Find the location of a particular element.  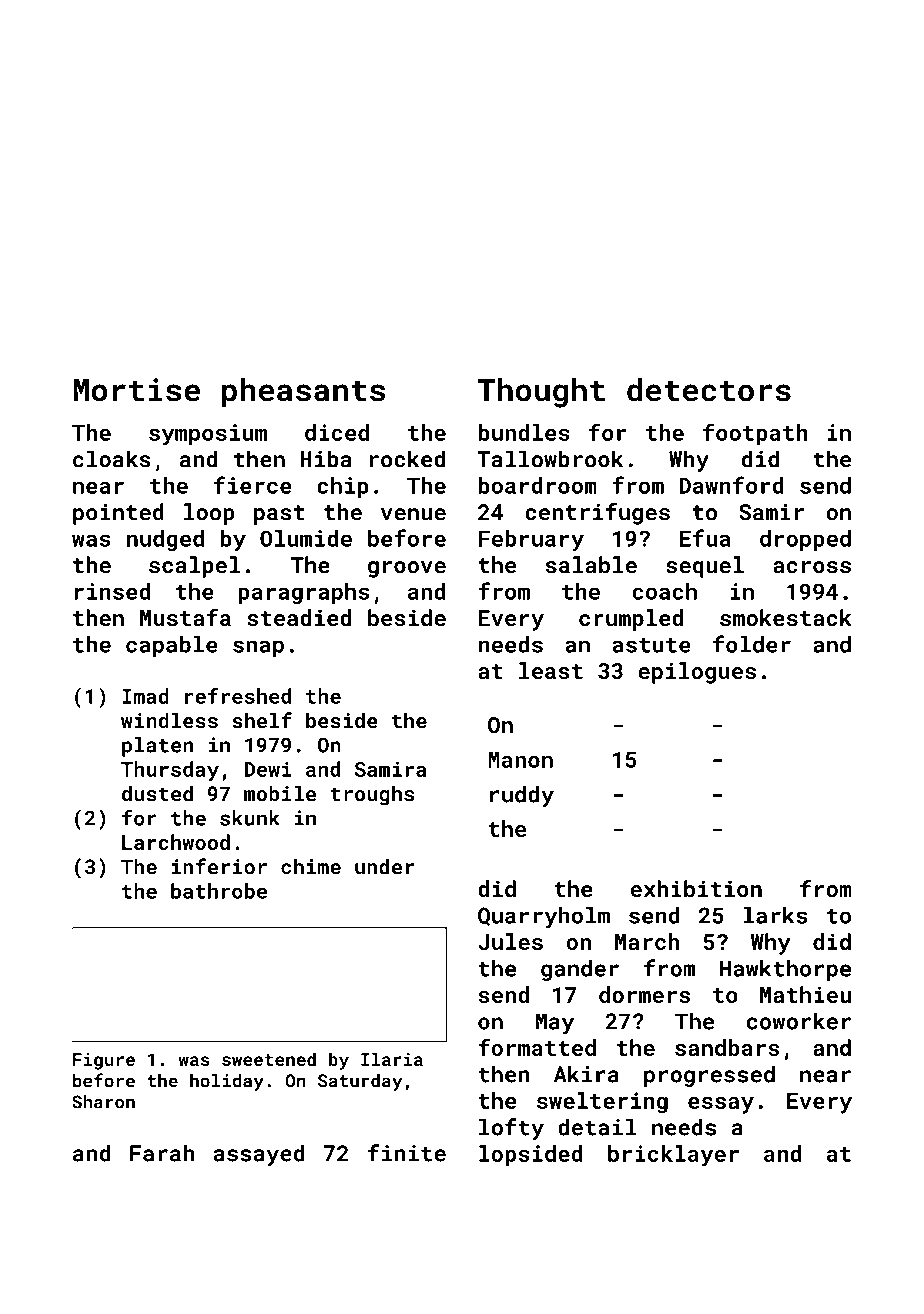

essay is located at coordinates (721, 1105).
